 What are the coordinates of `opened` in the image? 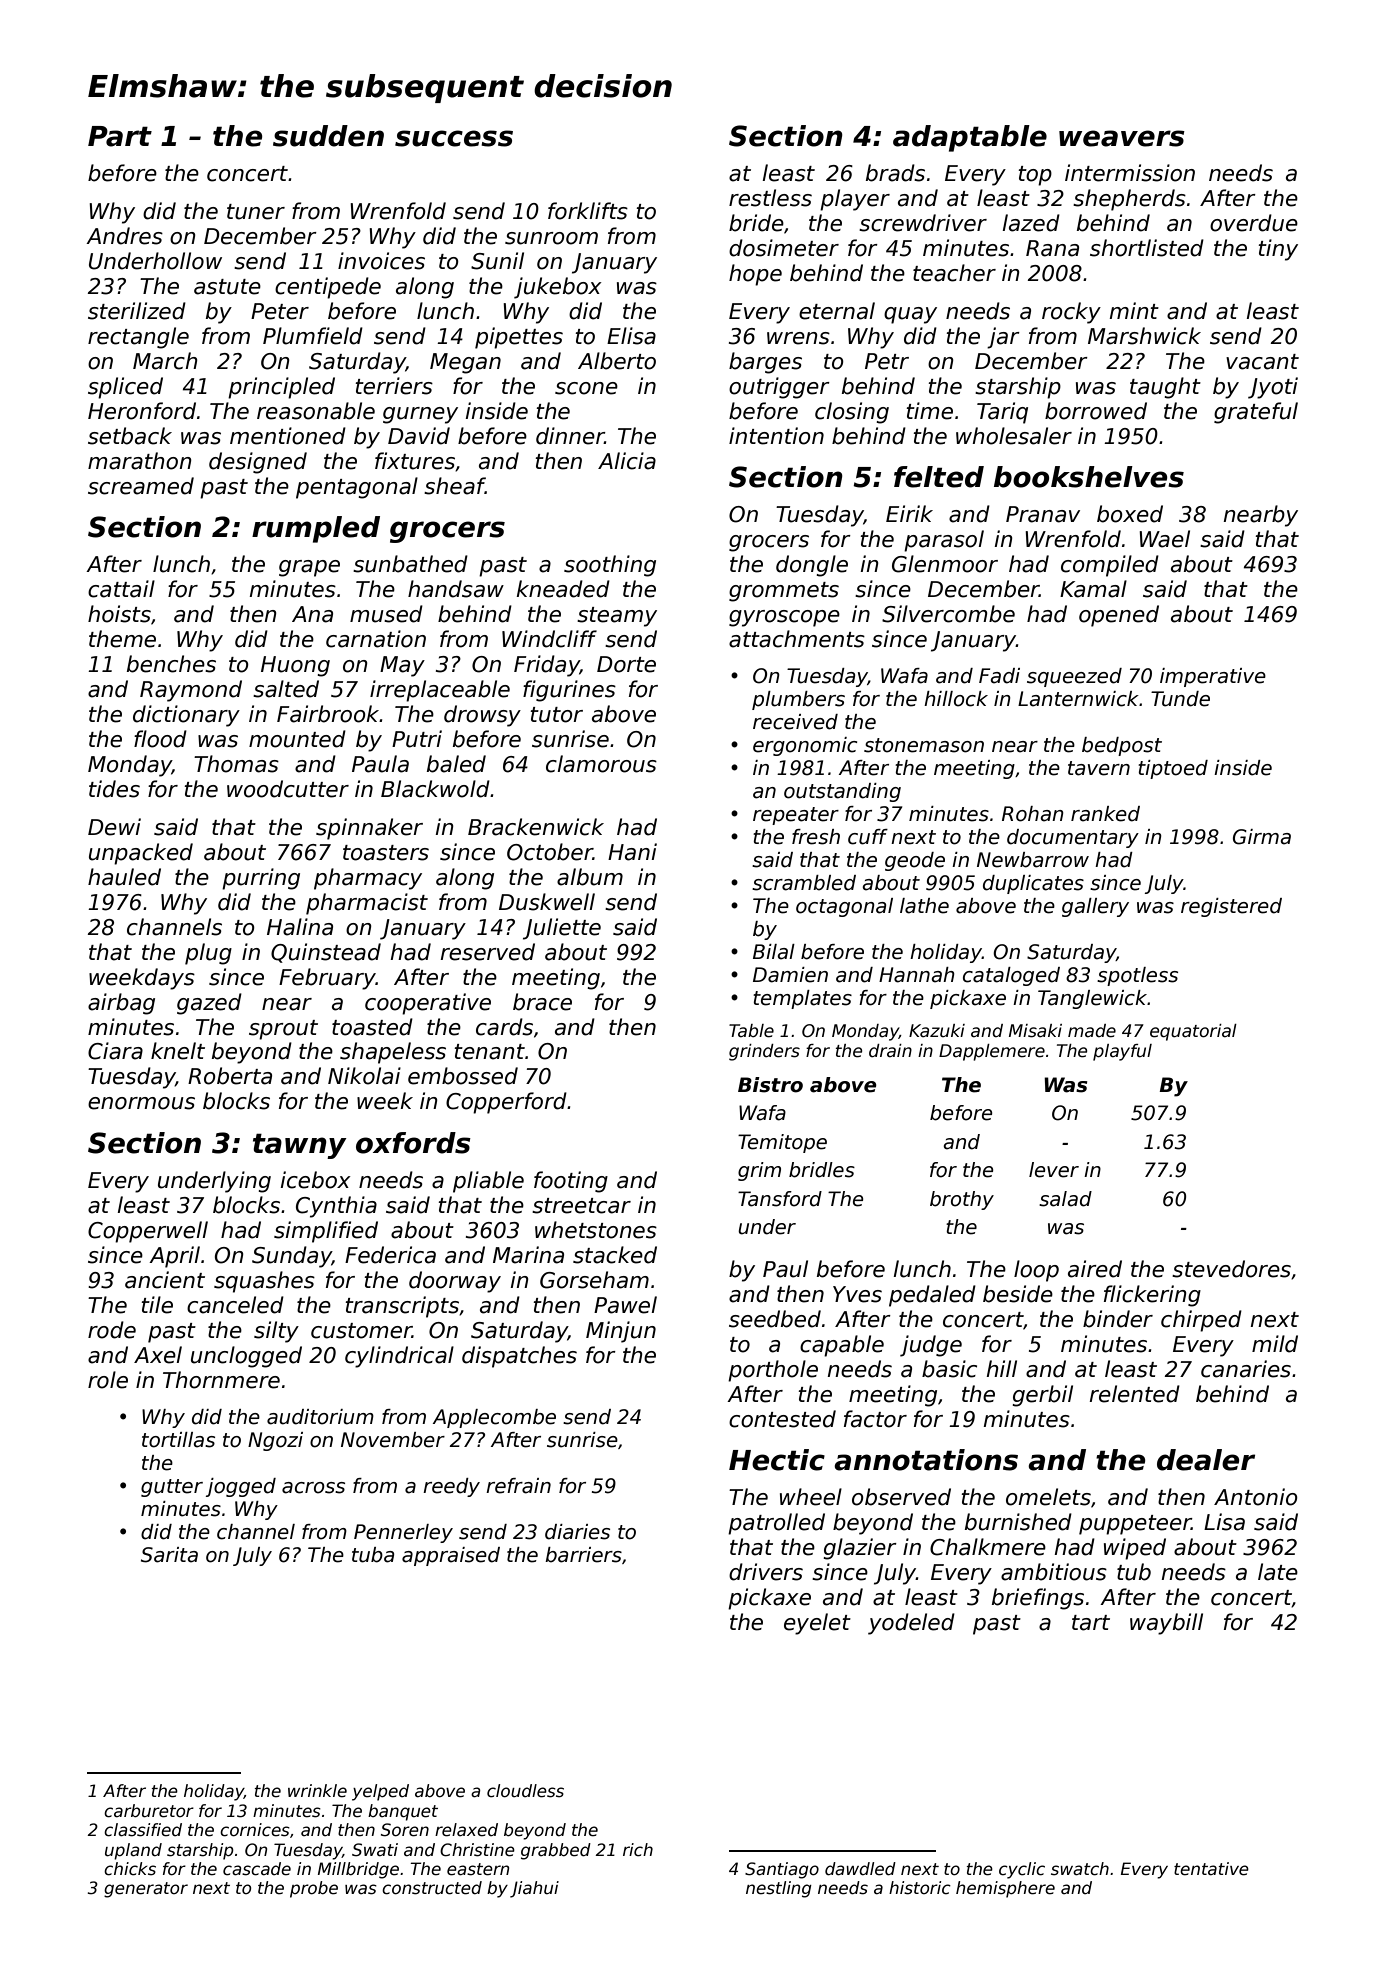 It's located at (1119, 616).
